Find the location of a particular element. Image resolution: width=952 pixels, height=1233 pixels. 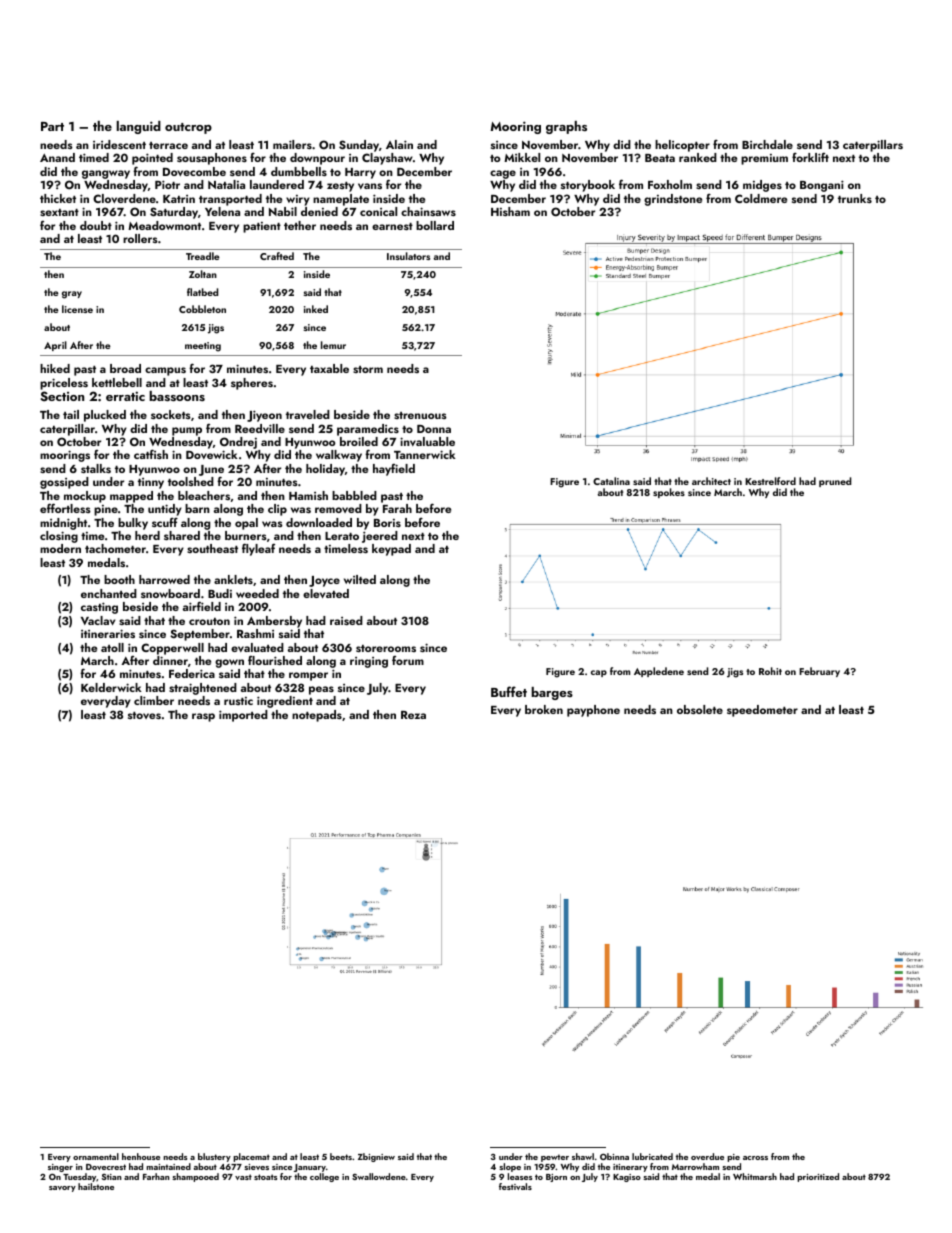

henhouse is located at coordinates (141, 1156).
